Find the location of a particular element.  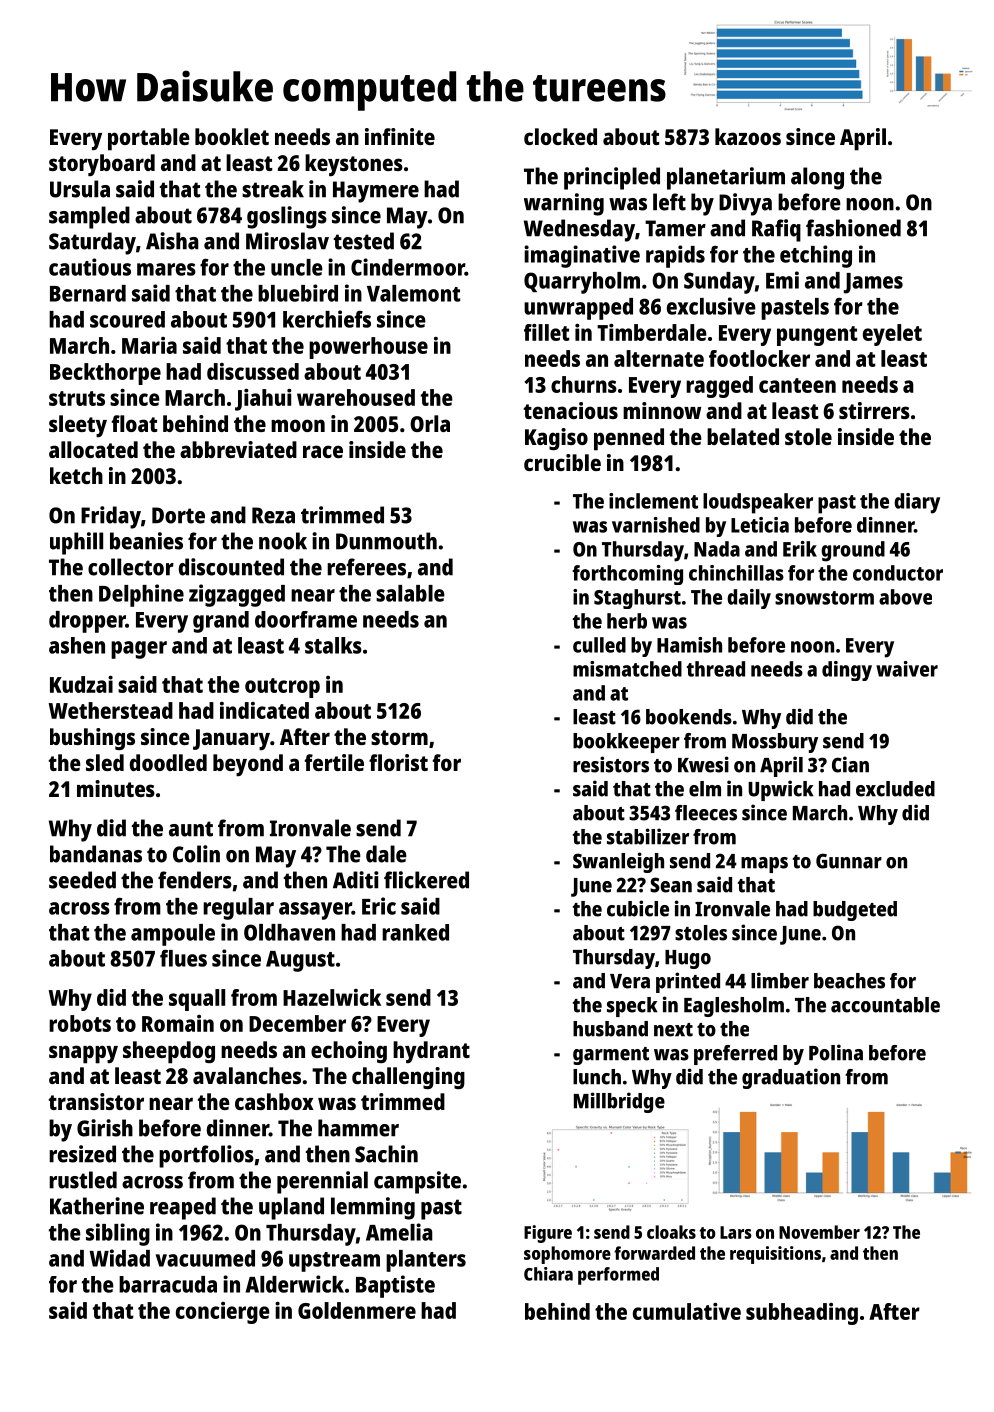

florist is located at coordinates (398, 762).
